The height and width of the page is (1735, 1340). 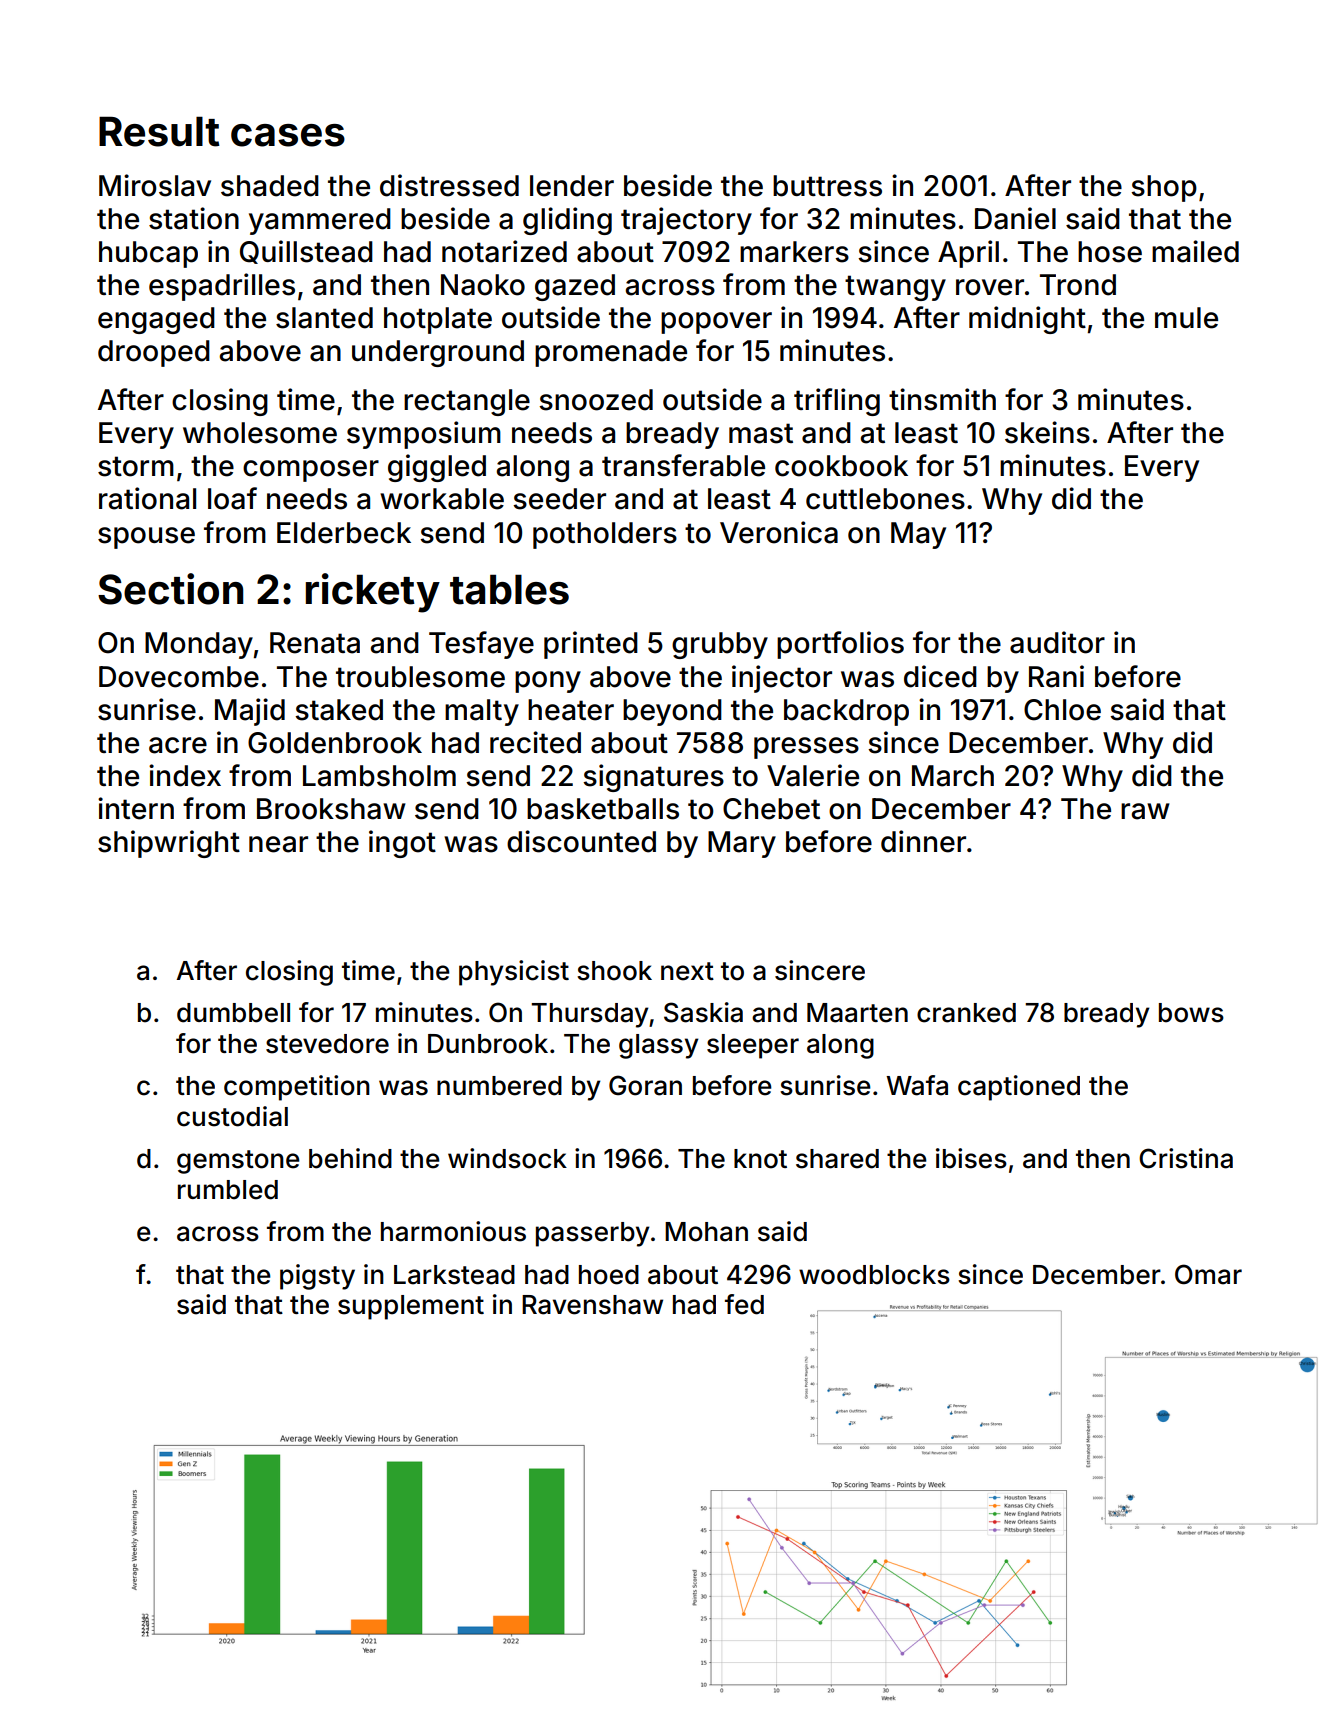 I want to click on Daniel, so click(x=1015, y=218).
